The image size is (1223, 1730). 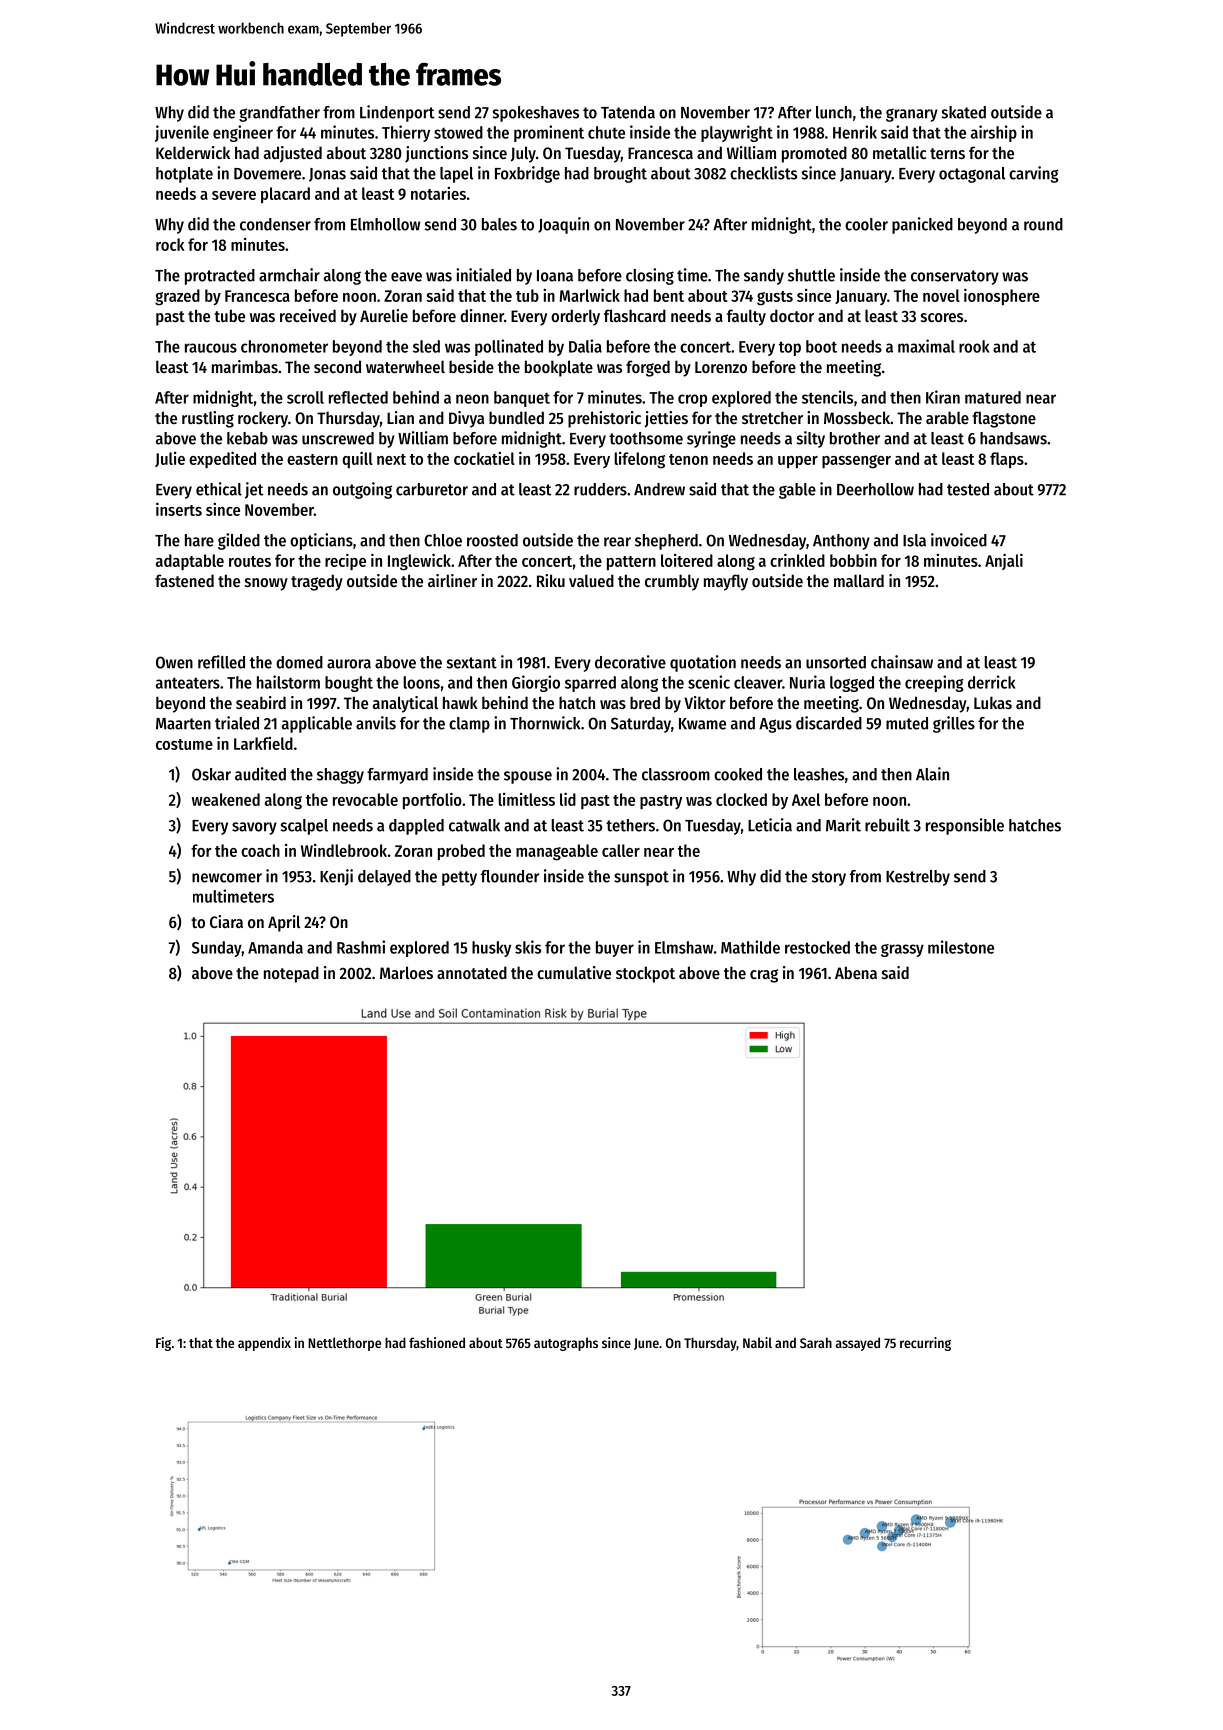 What do you see at coordinates (834, 112) in the screenshot?
I see `lunch` at bounding box center [834, 112].
